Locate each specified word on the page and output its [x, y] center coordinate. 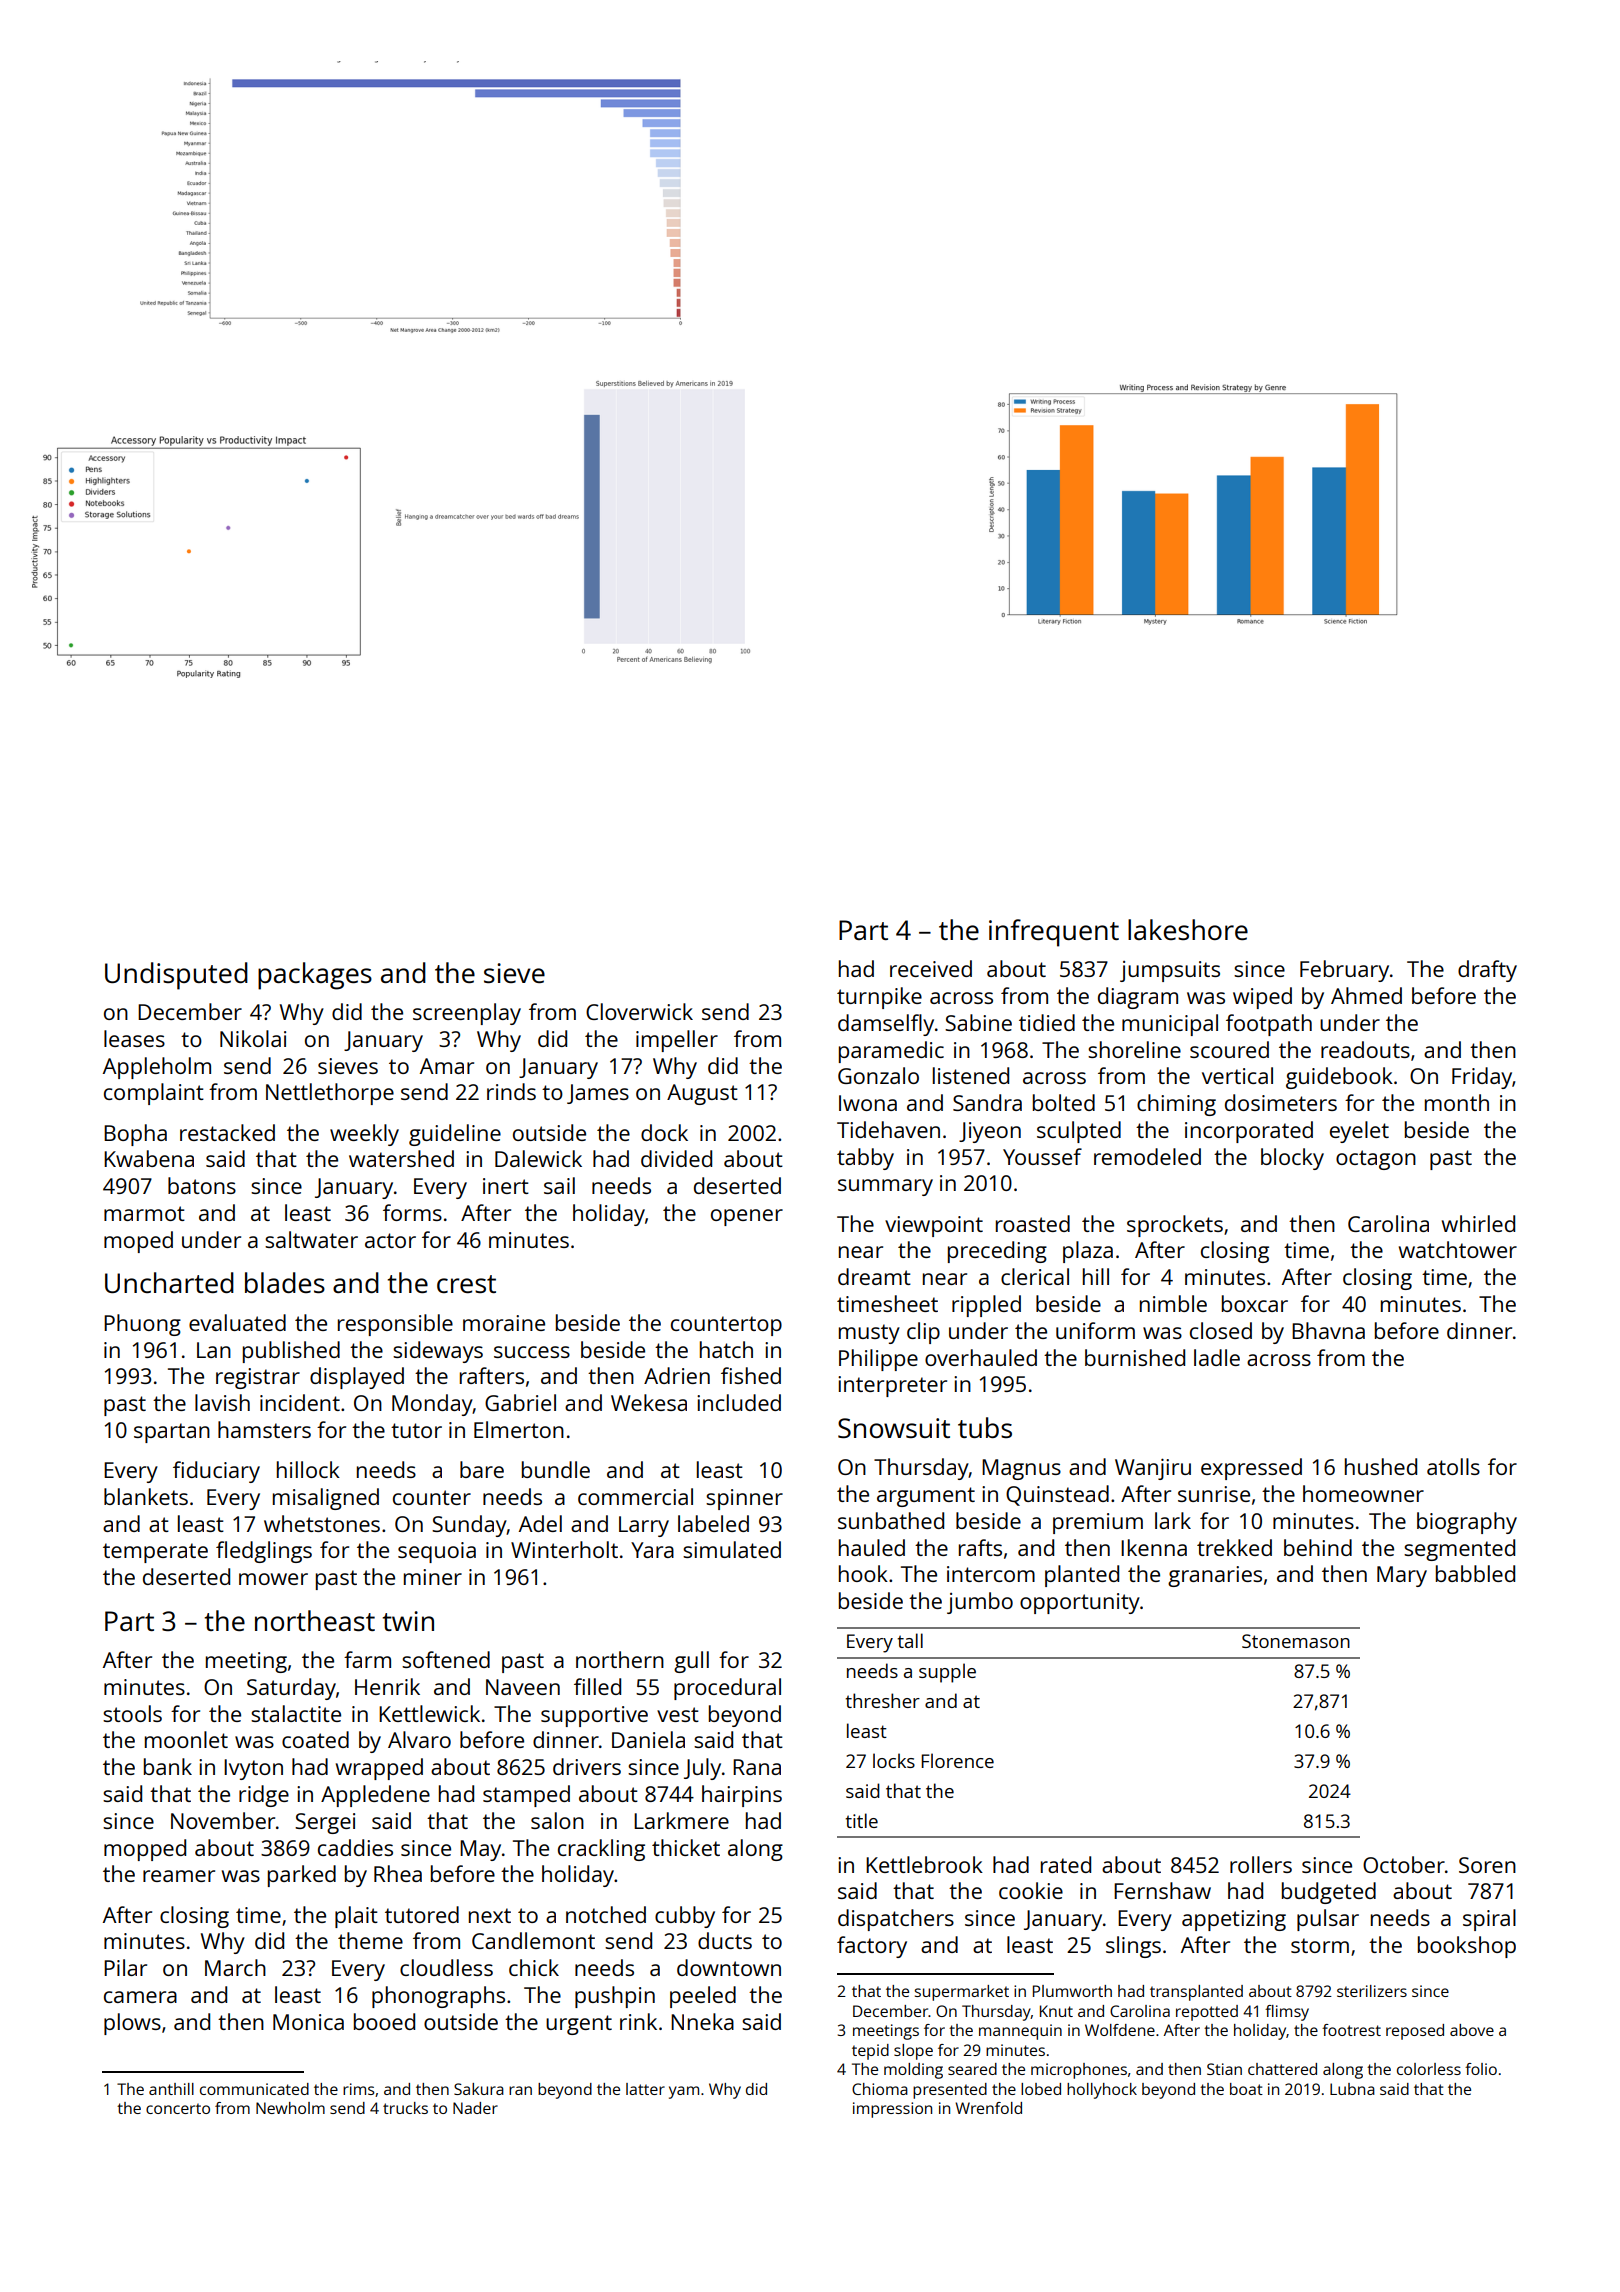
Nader [475, 2108]
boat [1246, 2089]
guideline [455, 1135]
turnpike [879, 998]
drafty [1487, 971]
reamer [179, 1876]
